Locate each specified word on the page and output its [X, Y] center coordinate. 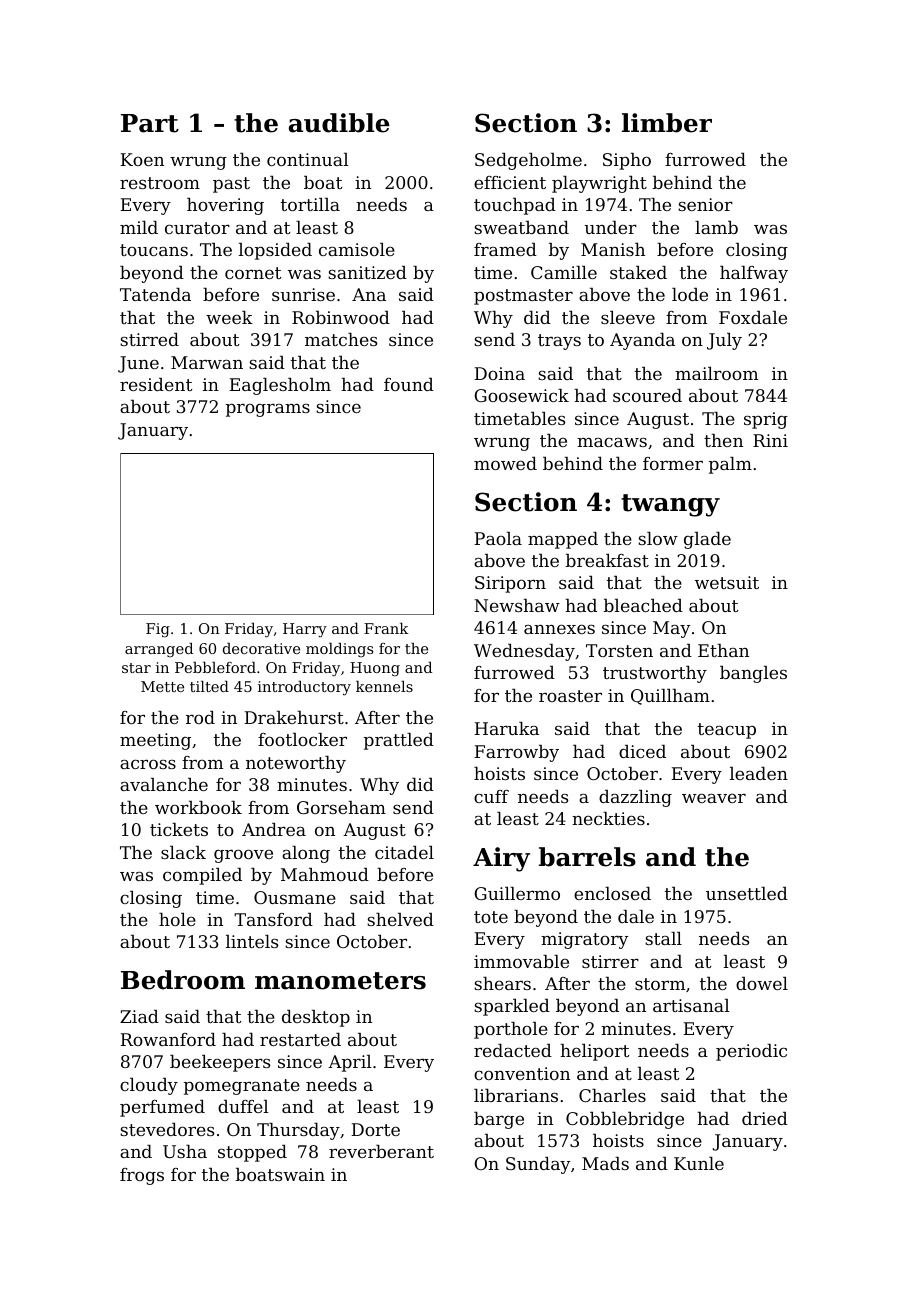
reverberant [381, 1151]
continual [308, 159]
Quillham [670, 697]
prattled [399, 741]
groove [243, 856]
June [138, 364]
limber [667, 123]
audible [339, 123]
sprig [766, 420]
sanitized [367, 272]
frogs [142, 1176]
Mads [605, 1163]
